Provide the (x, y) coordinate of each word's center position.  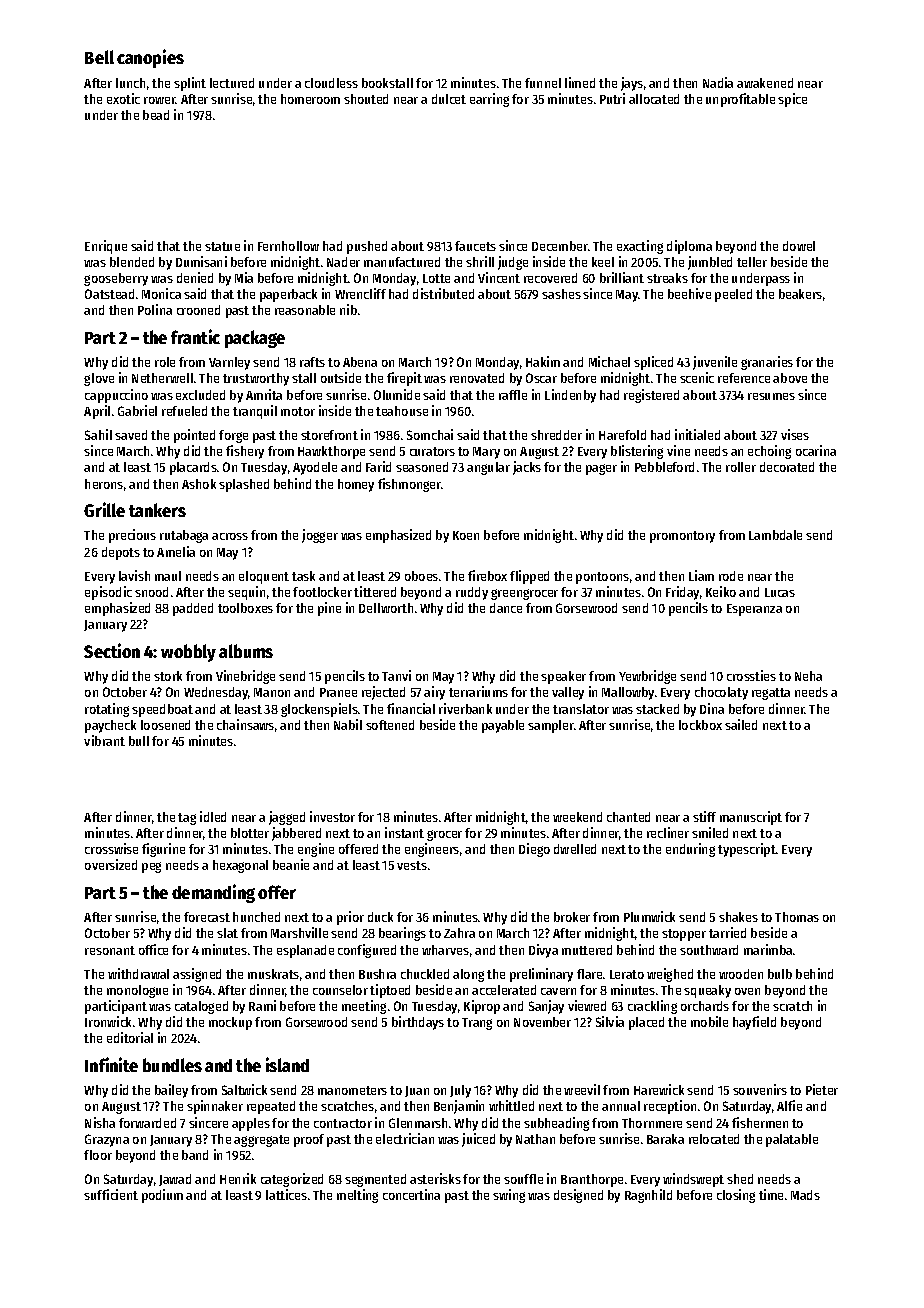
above (790, 378)
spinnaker (215, 1107)
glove (99, 379)
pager (601, 469)
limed (580, 82)
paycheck (110, 726)
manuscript (751, 818)
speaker (563, 677)
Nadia (718, 82)
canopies (150, 58)
